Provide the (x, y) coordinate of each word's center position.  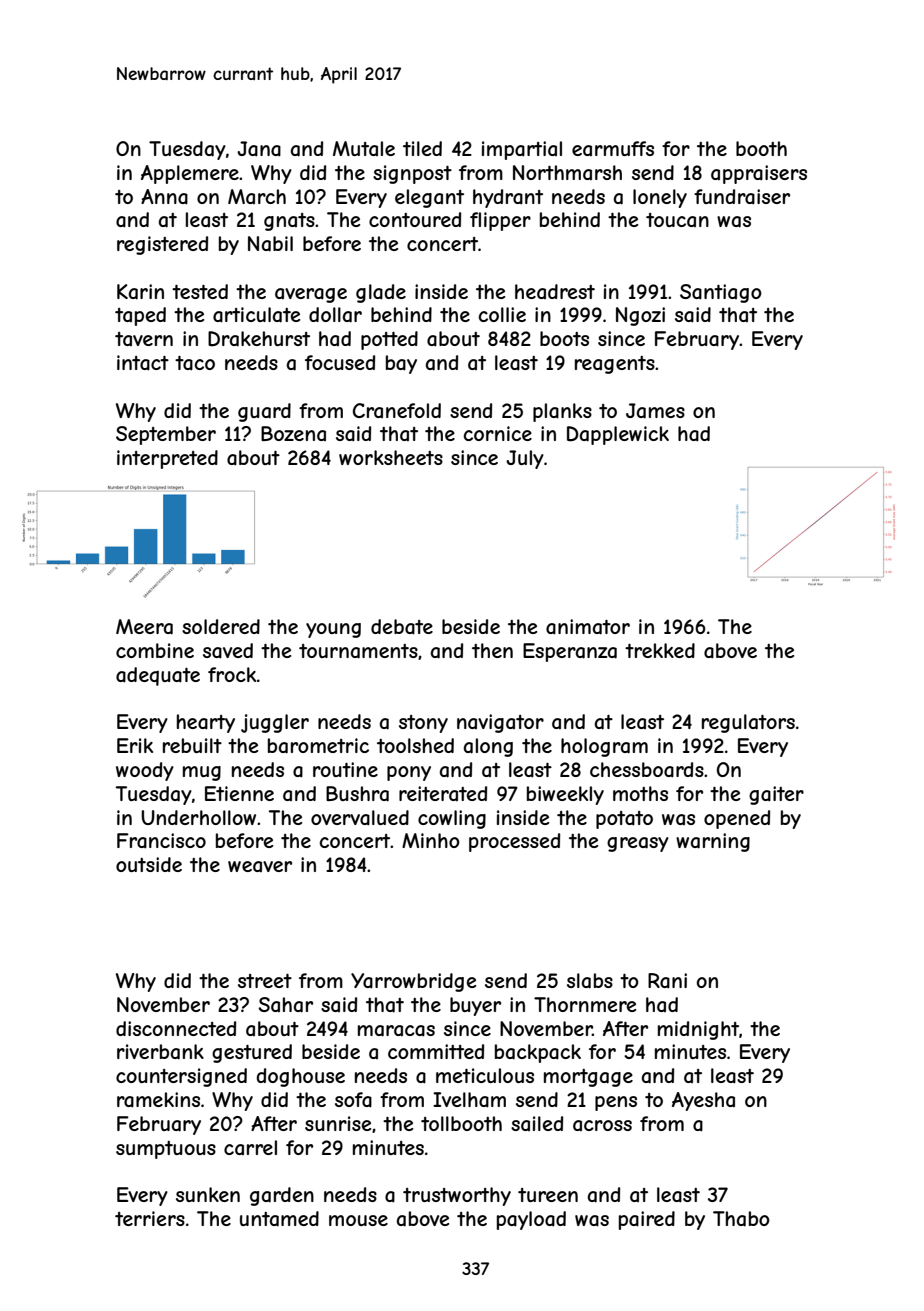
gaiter (776, 795)
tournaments (358, 651)
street (265, 981)
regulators (748, 723)
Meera (144, 627)
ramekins (158, 1100)
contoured (415, 219)
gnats (289, 222)
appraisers (759, 174)
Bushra (357, 794)
